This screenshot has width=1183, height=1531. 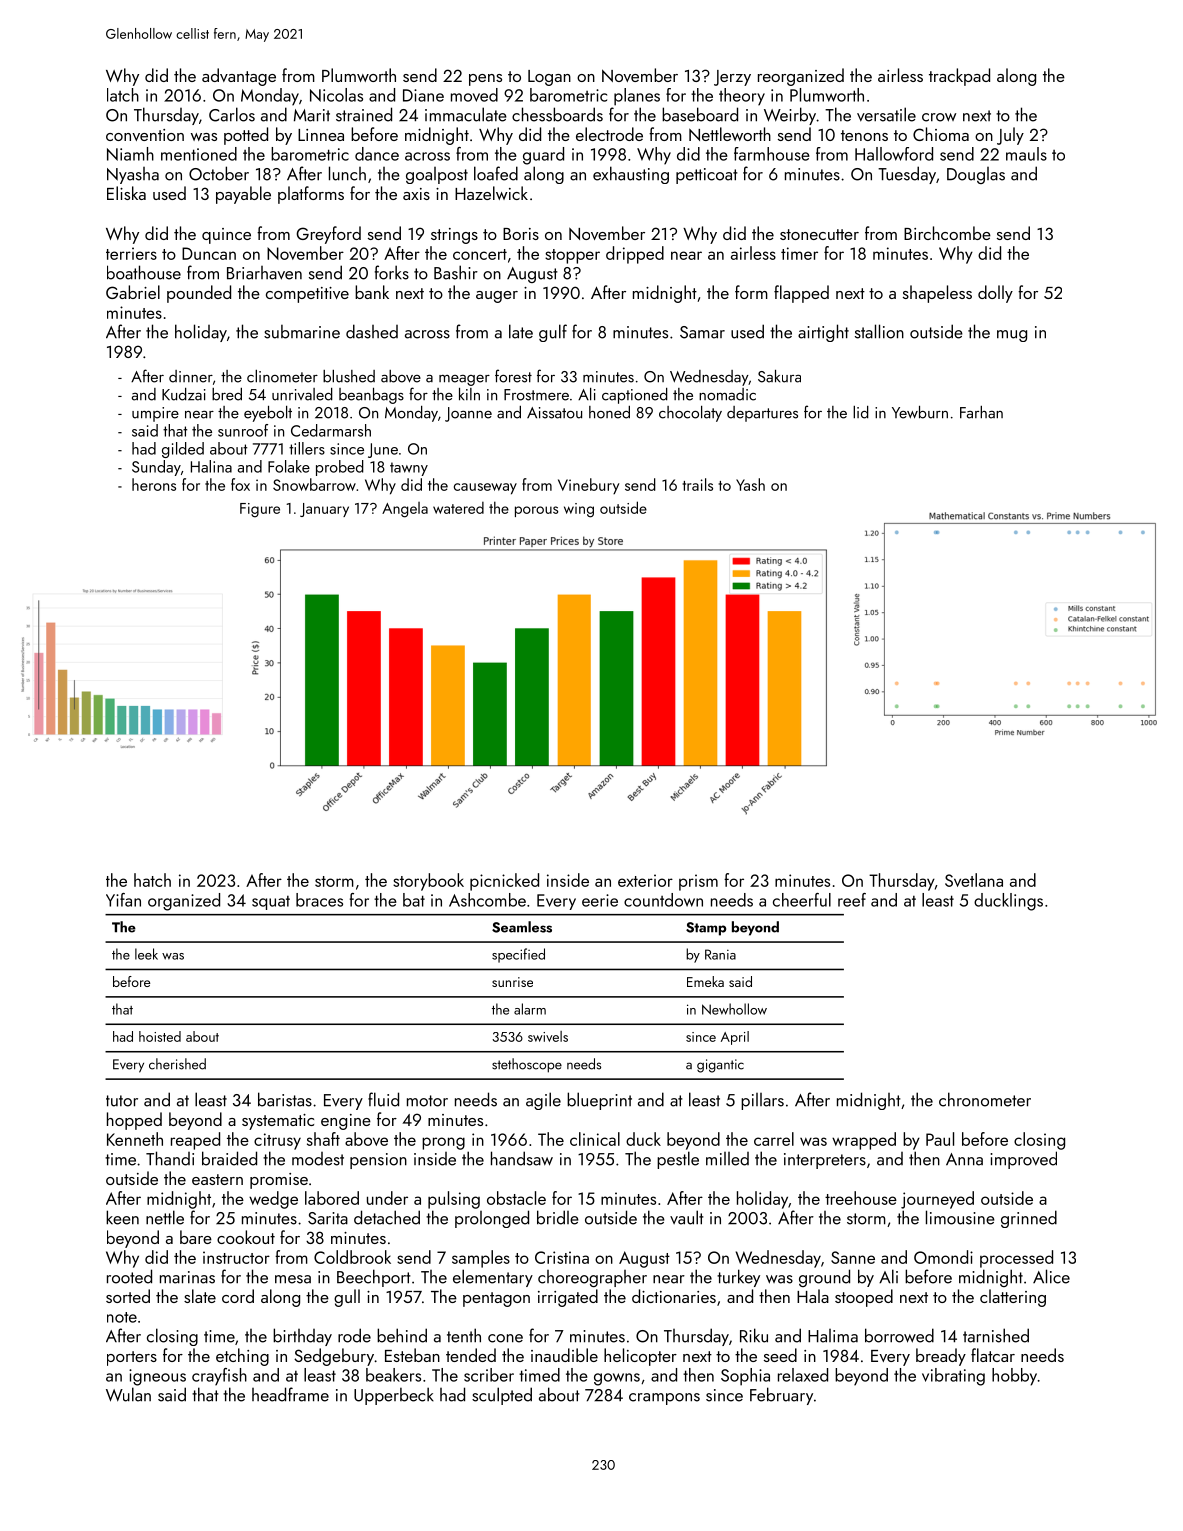 I want to click on dolly, so click(x=995, y=294).
